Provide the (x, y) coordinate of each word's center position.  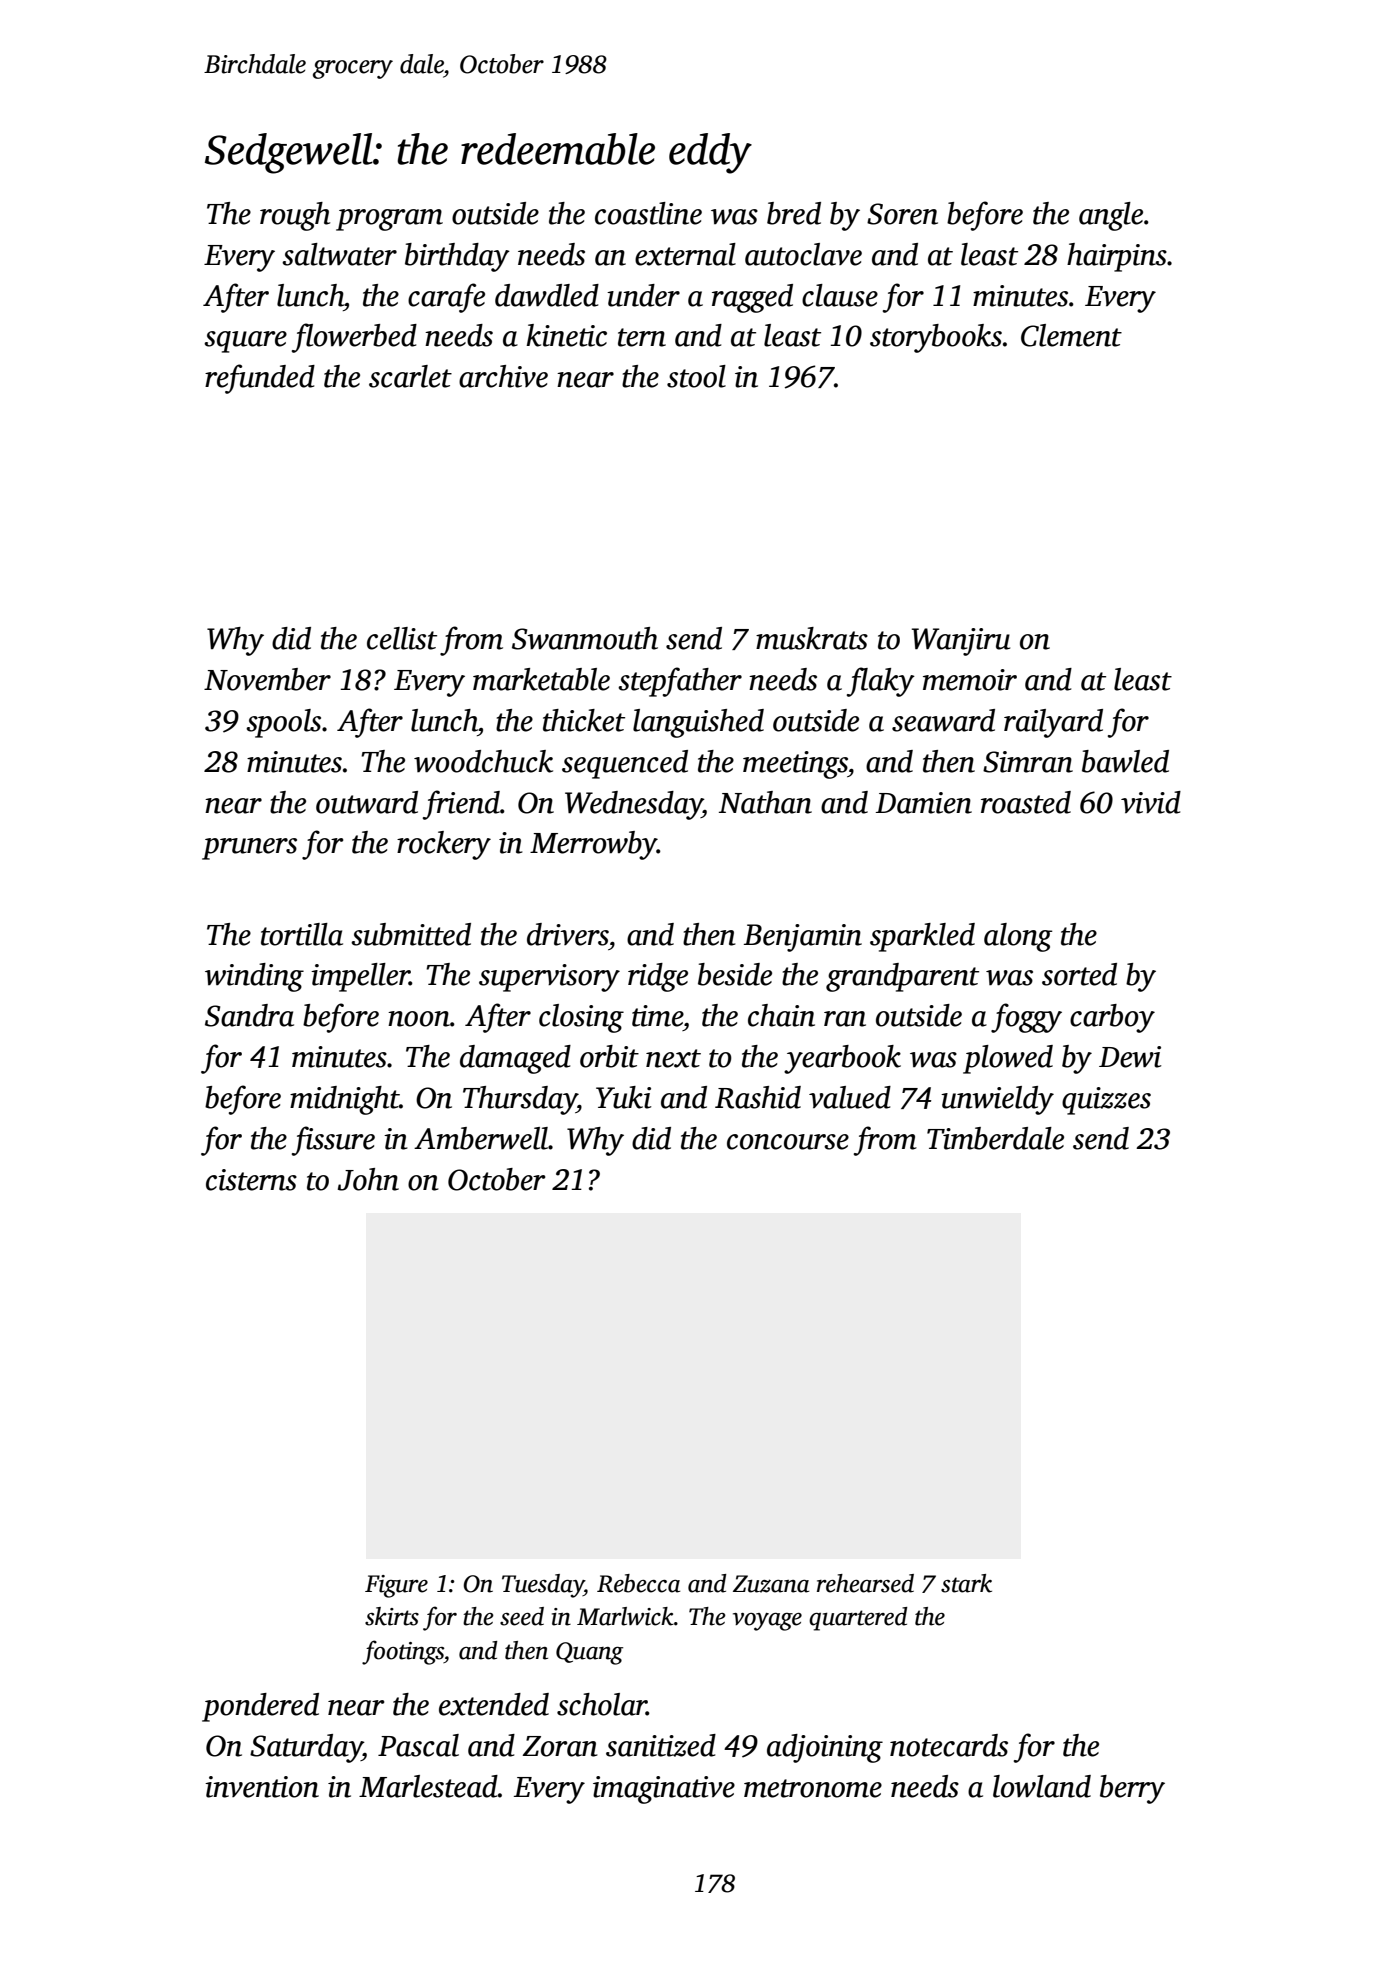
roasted (1026, 802)
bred (794, 213)
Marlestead (428, 1786)
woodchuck (483, 761)
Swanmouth (585, 638)
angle (1111, 216)
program (389, 220)
